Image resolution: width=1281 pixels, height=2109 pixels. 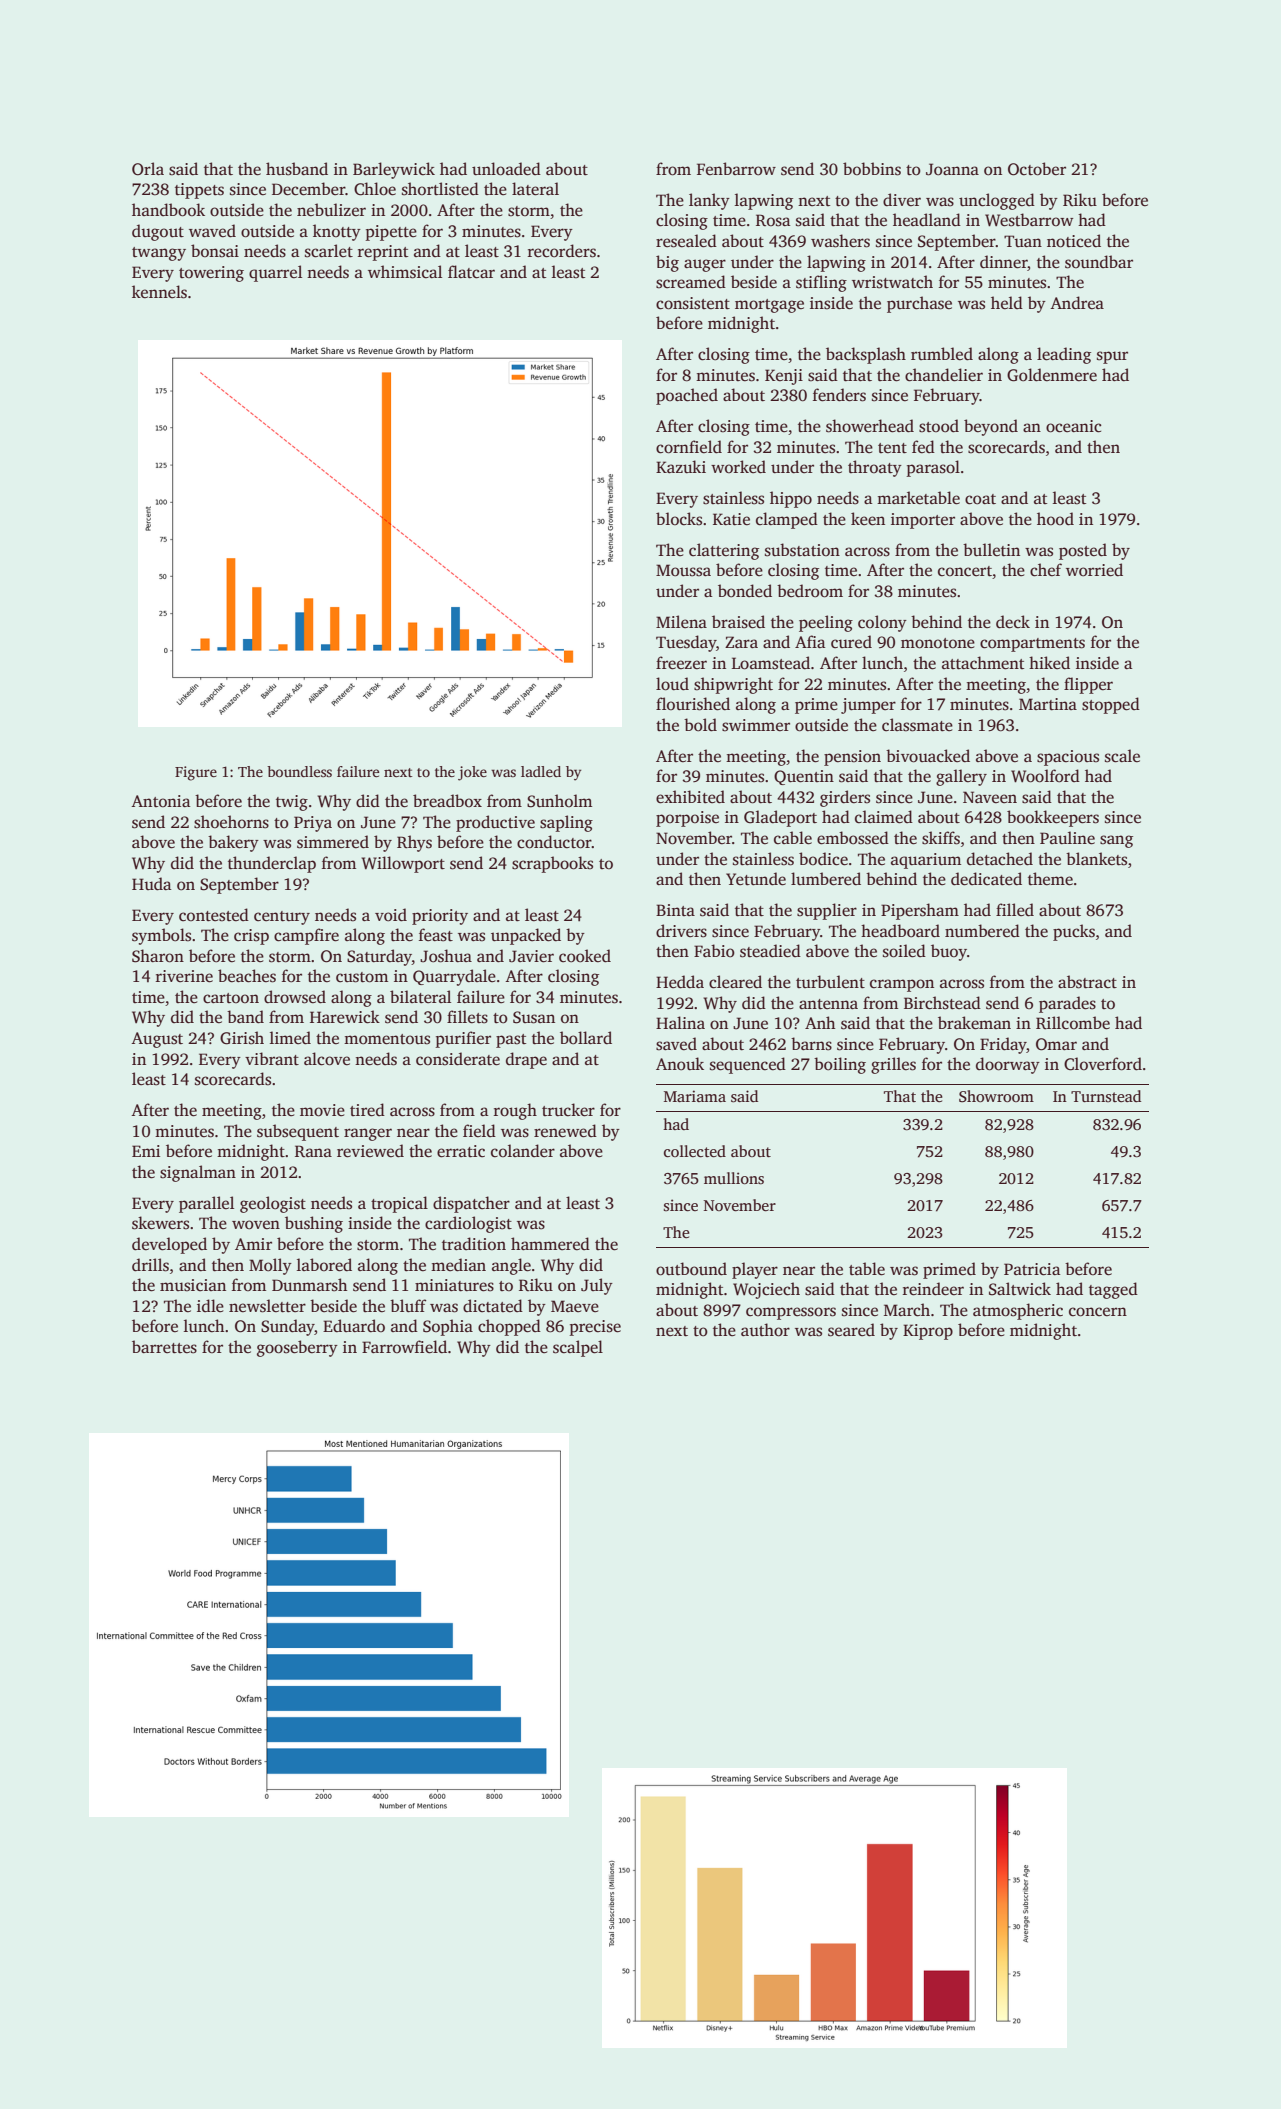 I want to click on boiling, so click(x=840, y=1065).
